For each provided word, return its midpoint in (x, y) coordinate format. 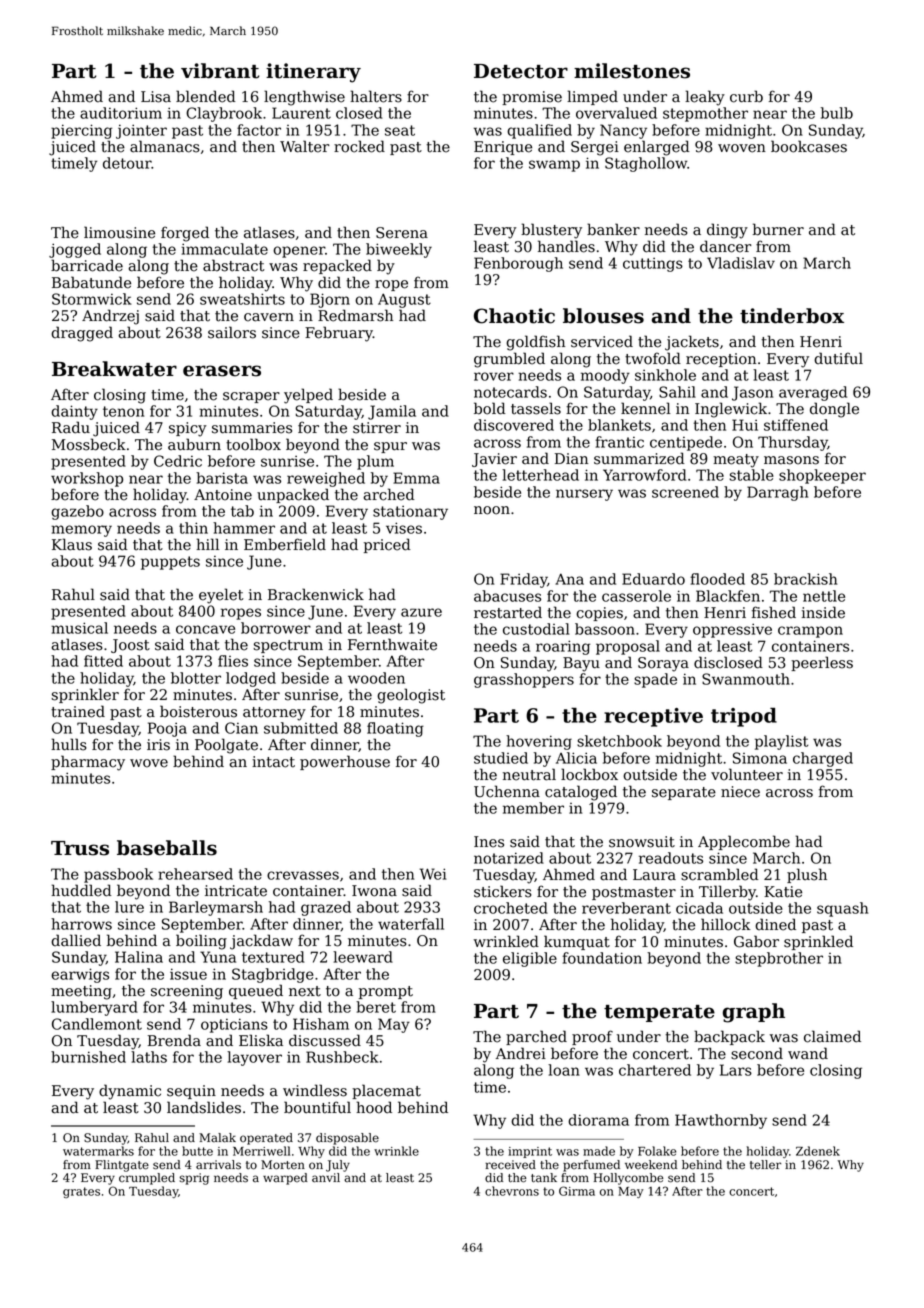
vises (404, 528)
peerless (822, 663)
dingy (727, 231)
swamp (554, 166)
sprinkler (85, 695)
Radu (71, 427)
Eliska (261, 1040)
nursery (584, 495)
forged (185, 234)
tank (544, 1178)
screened (685, 492)
